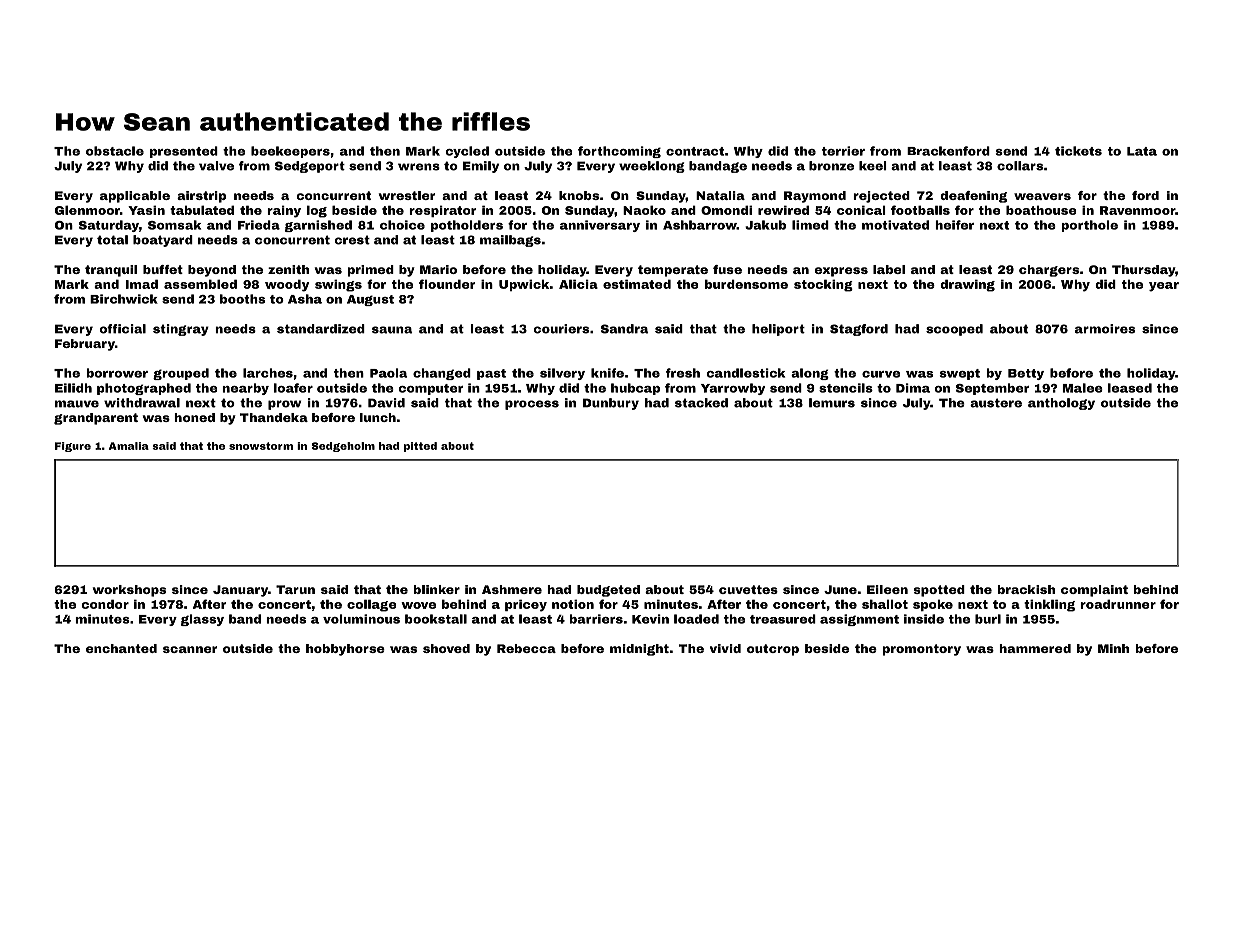  What do you see at coordinates (115, 151) in the image?
I see `obstacle` at bounding box center [115, 151].
